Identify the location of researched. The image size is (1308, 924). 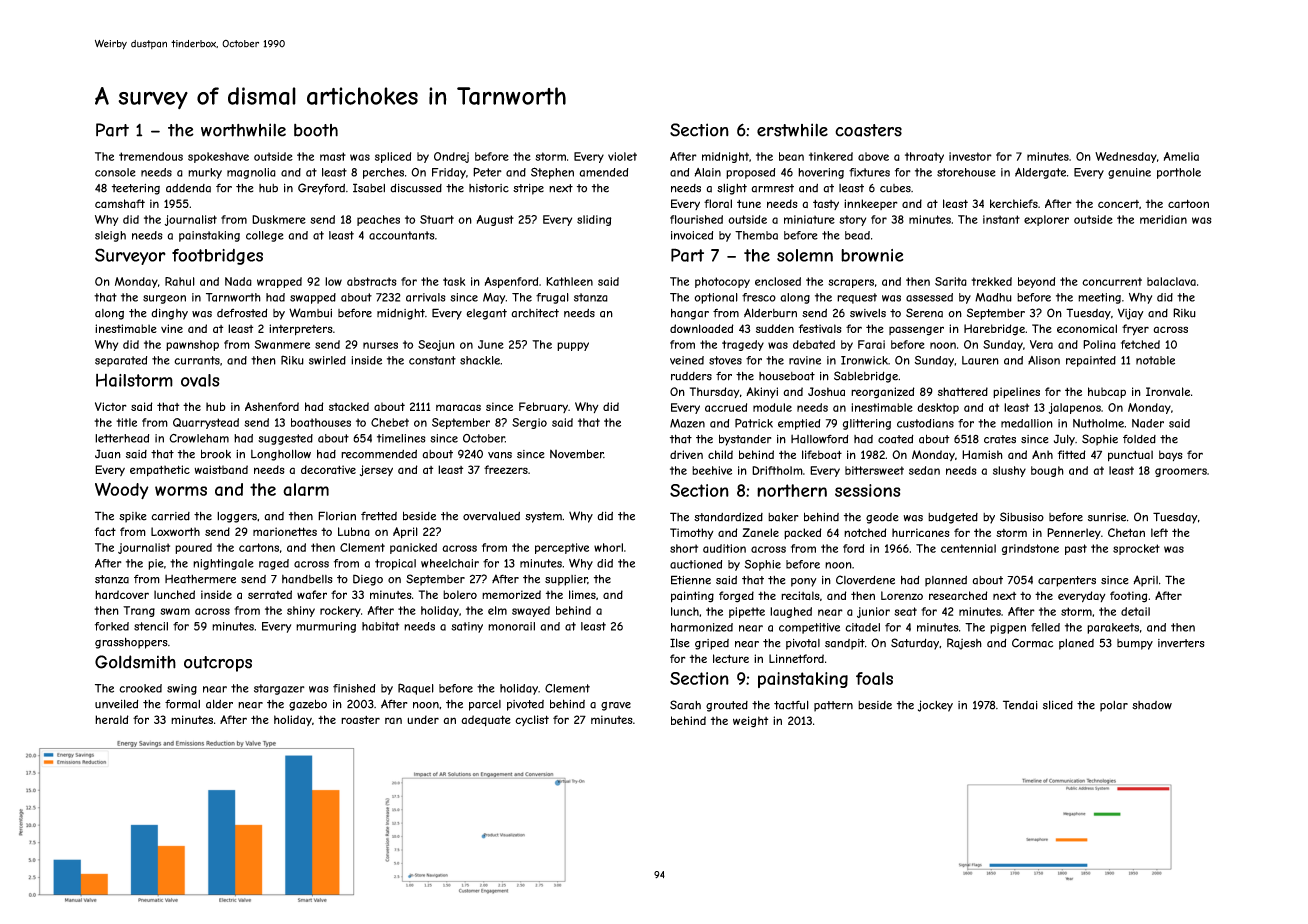
(958, 595).
